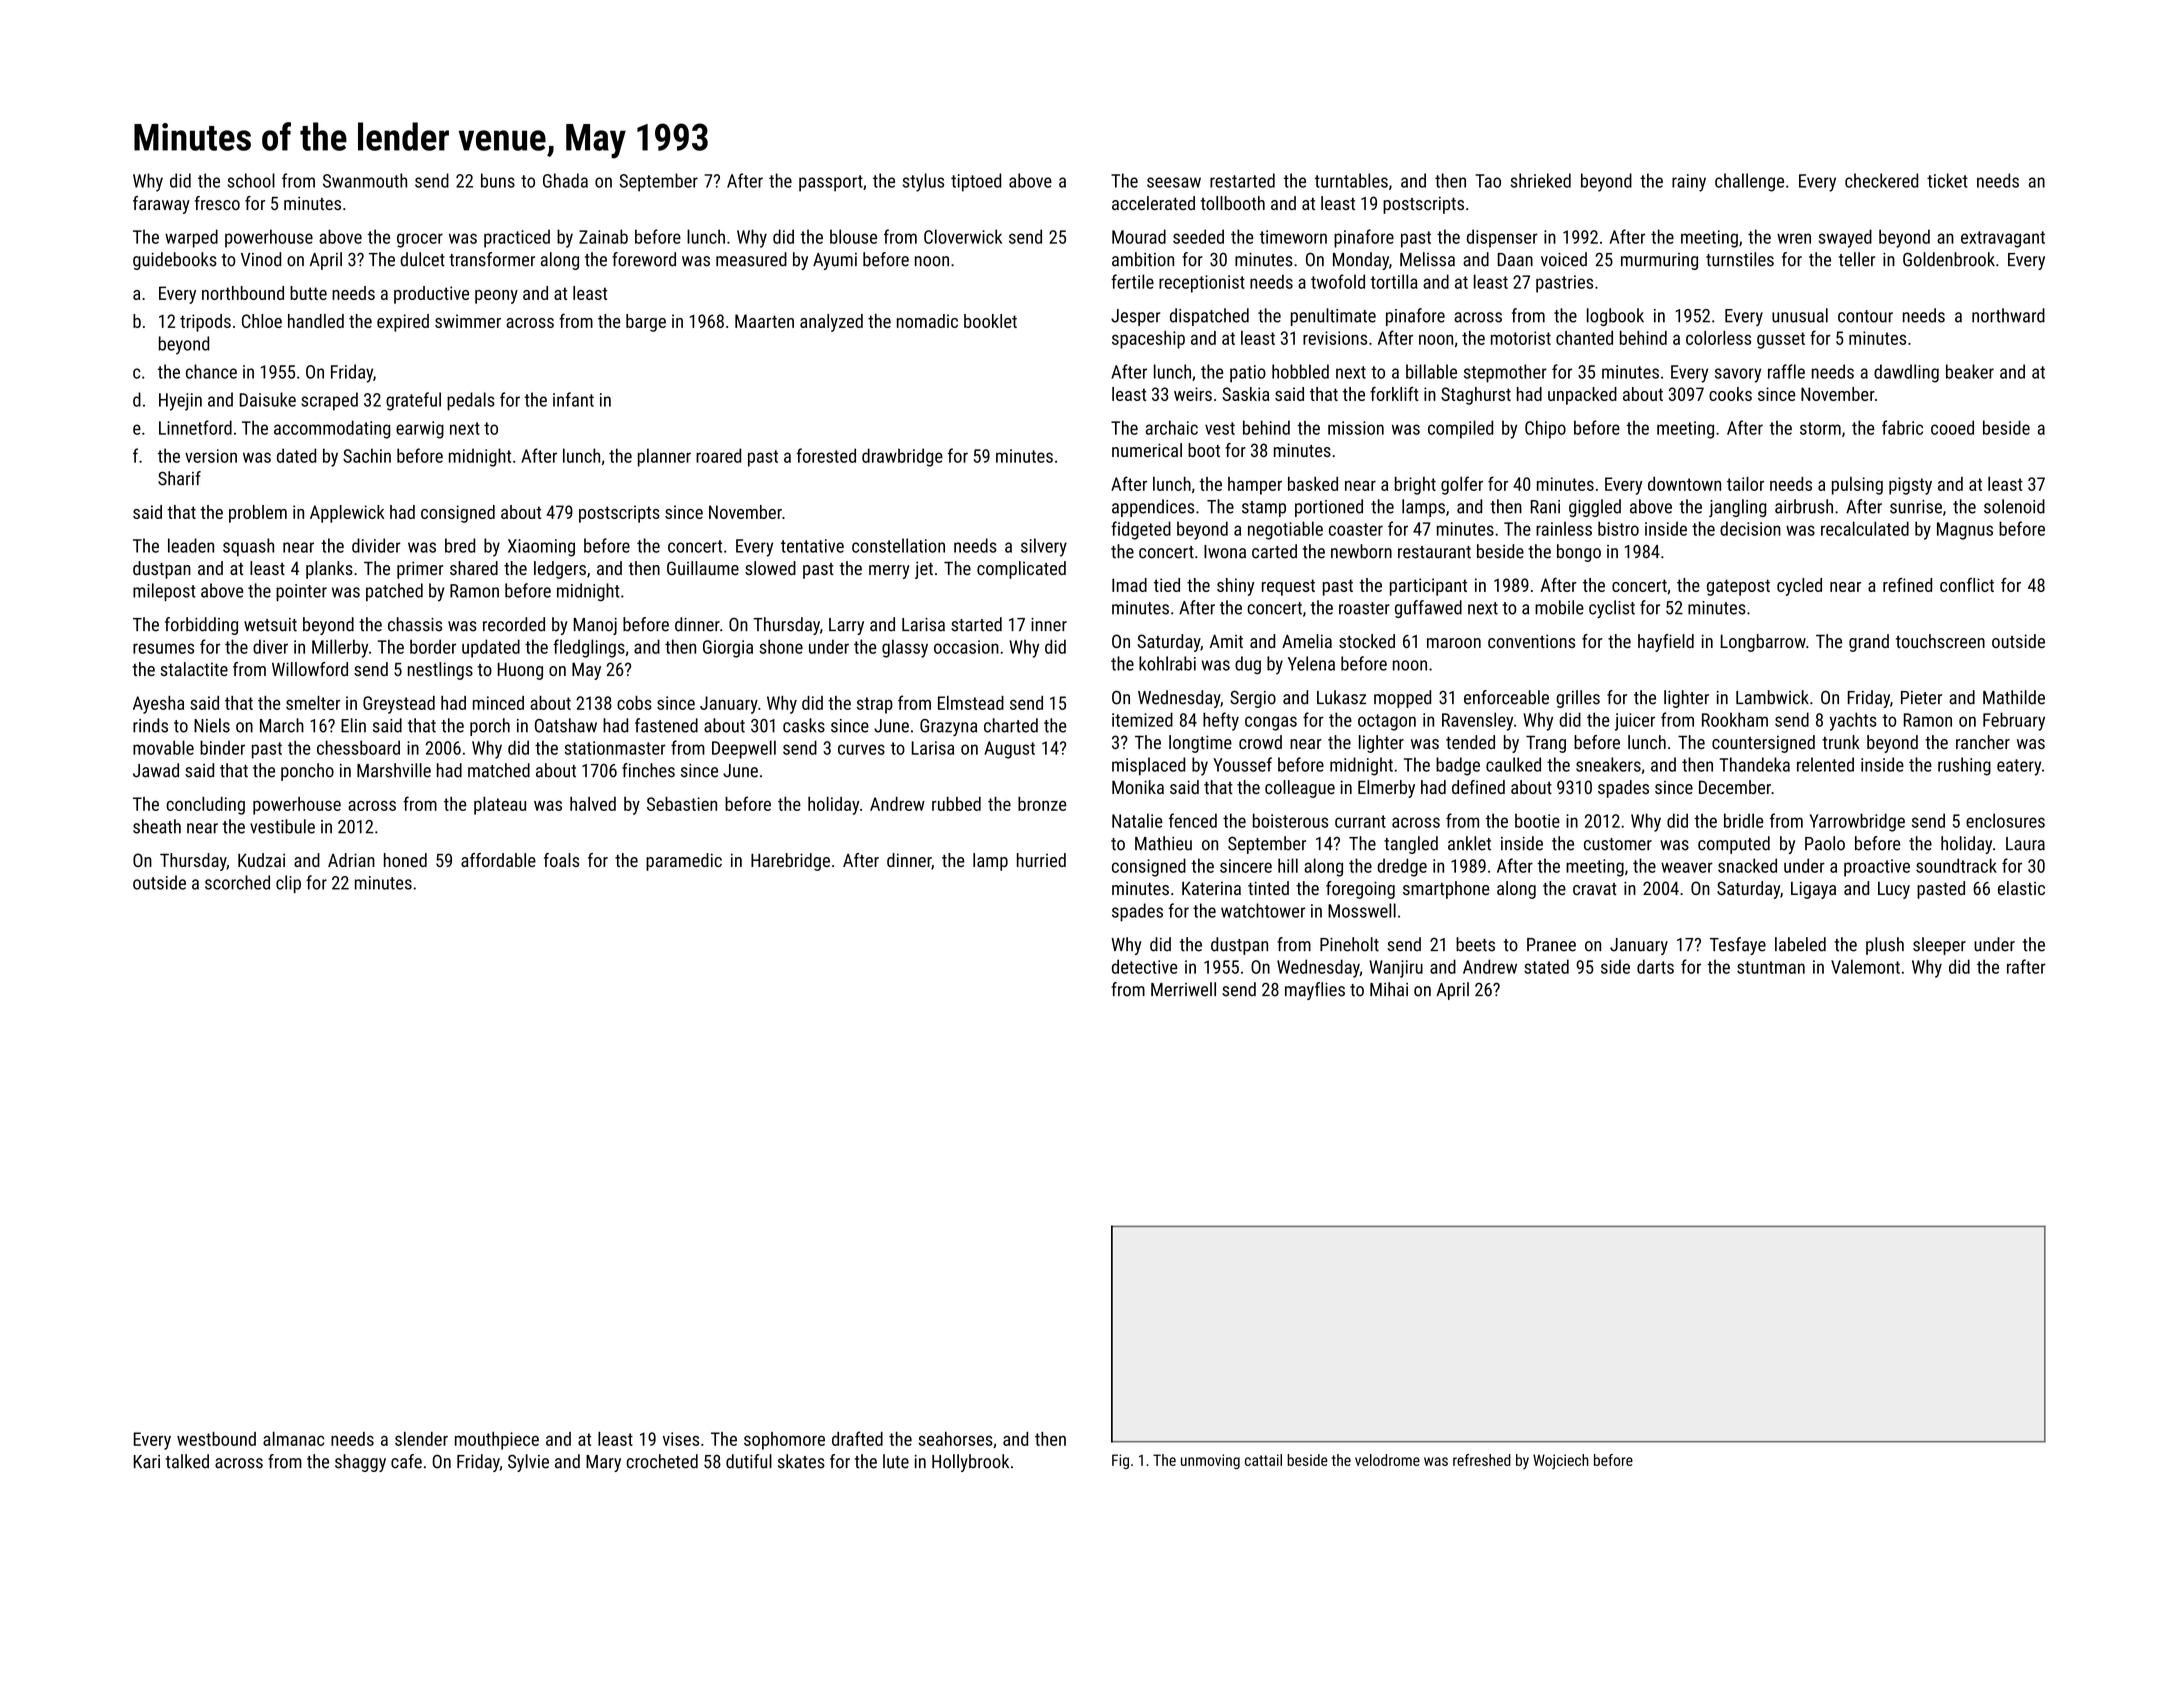 The image size is (2178, 1683). What do you see at coordinates (1174, 182) in the page?
I see `seesaw` at bounding box center [1174, 182].
